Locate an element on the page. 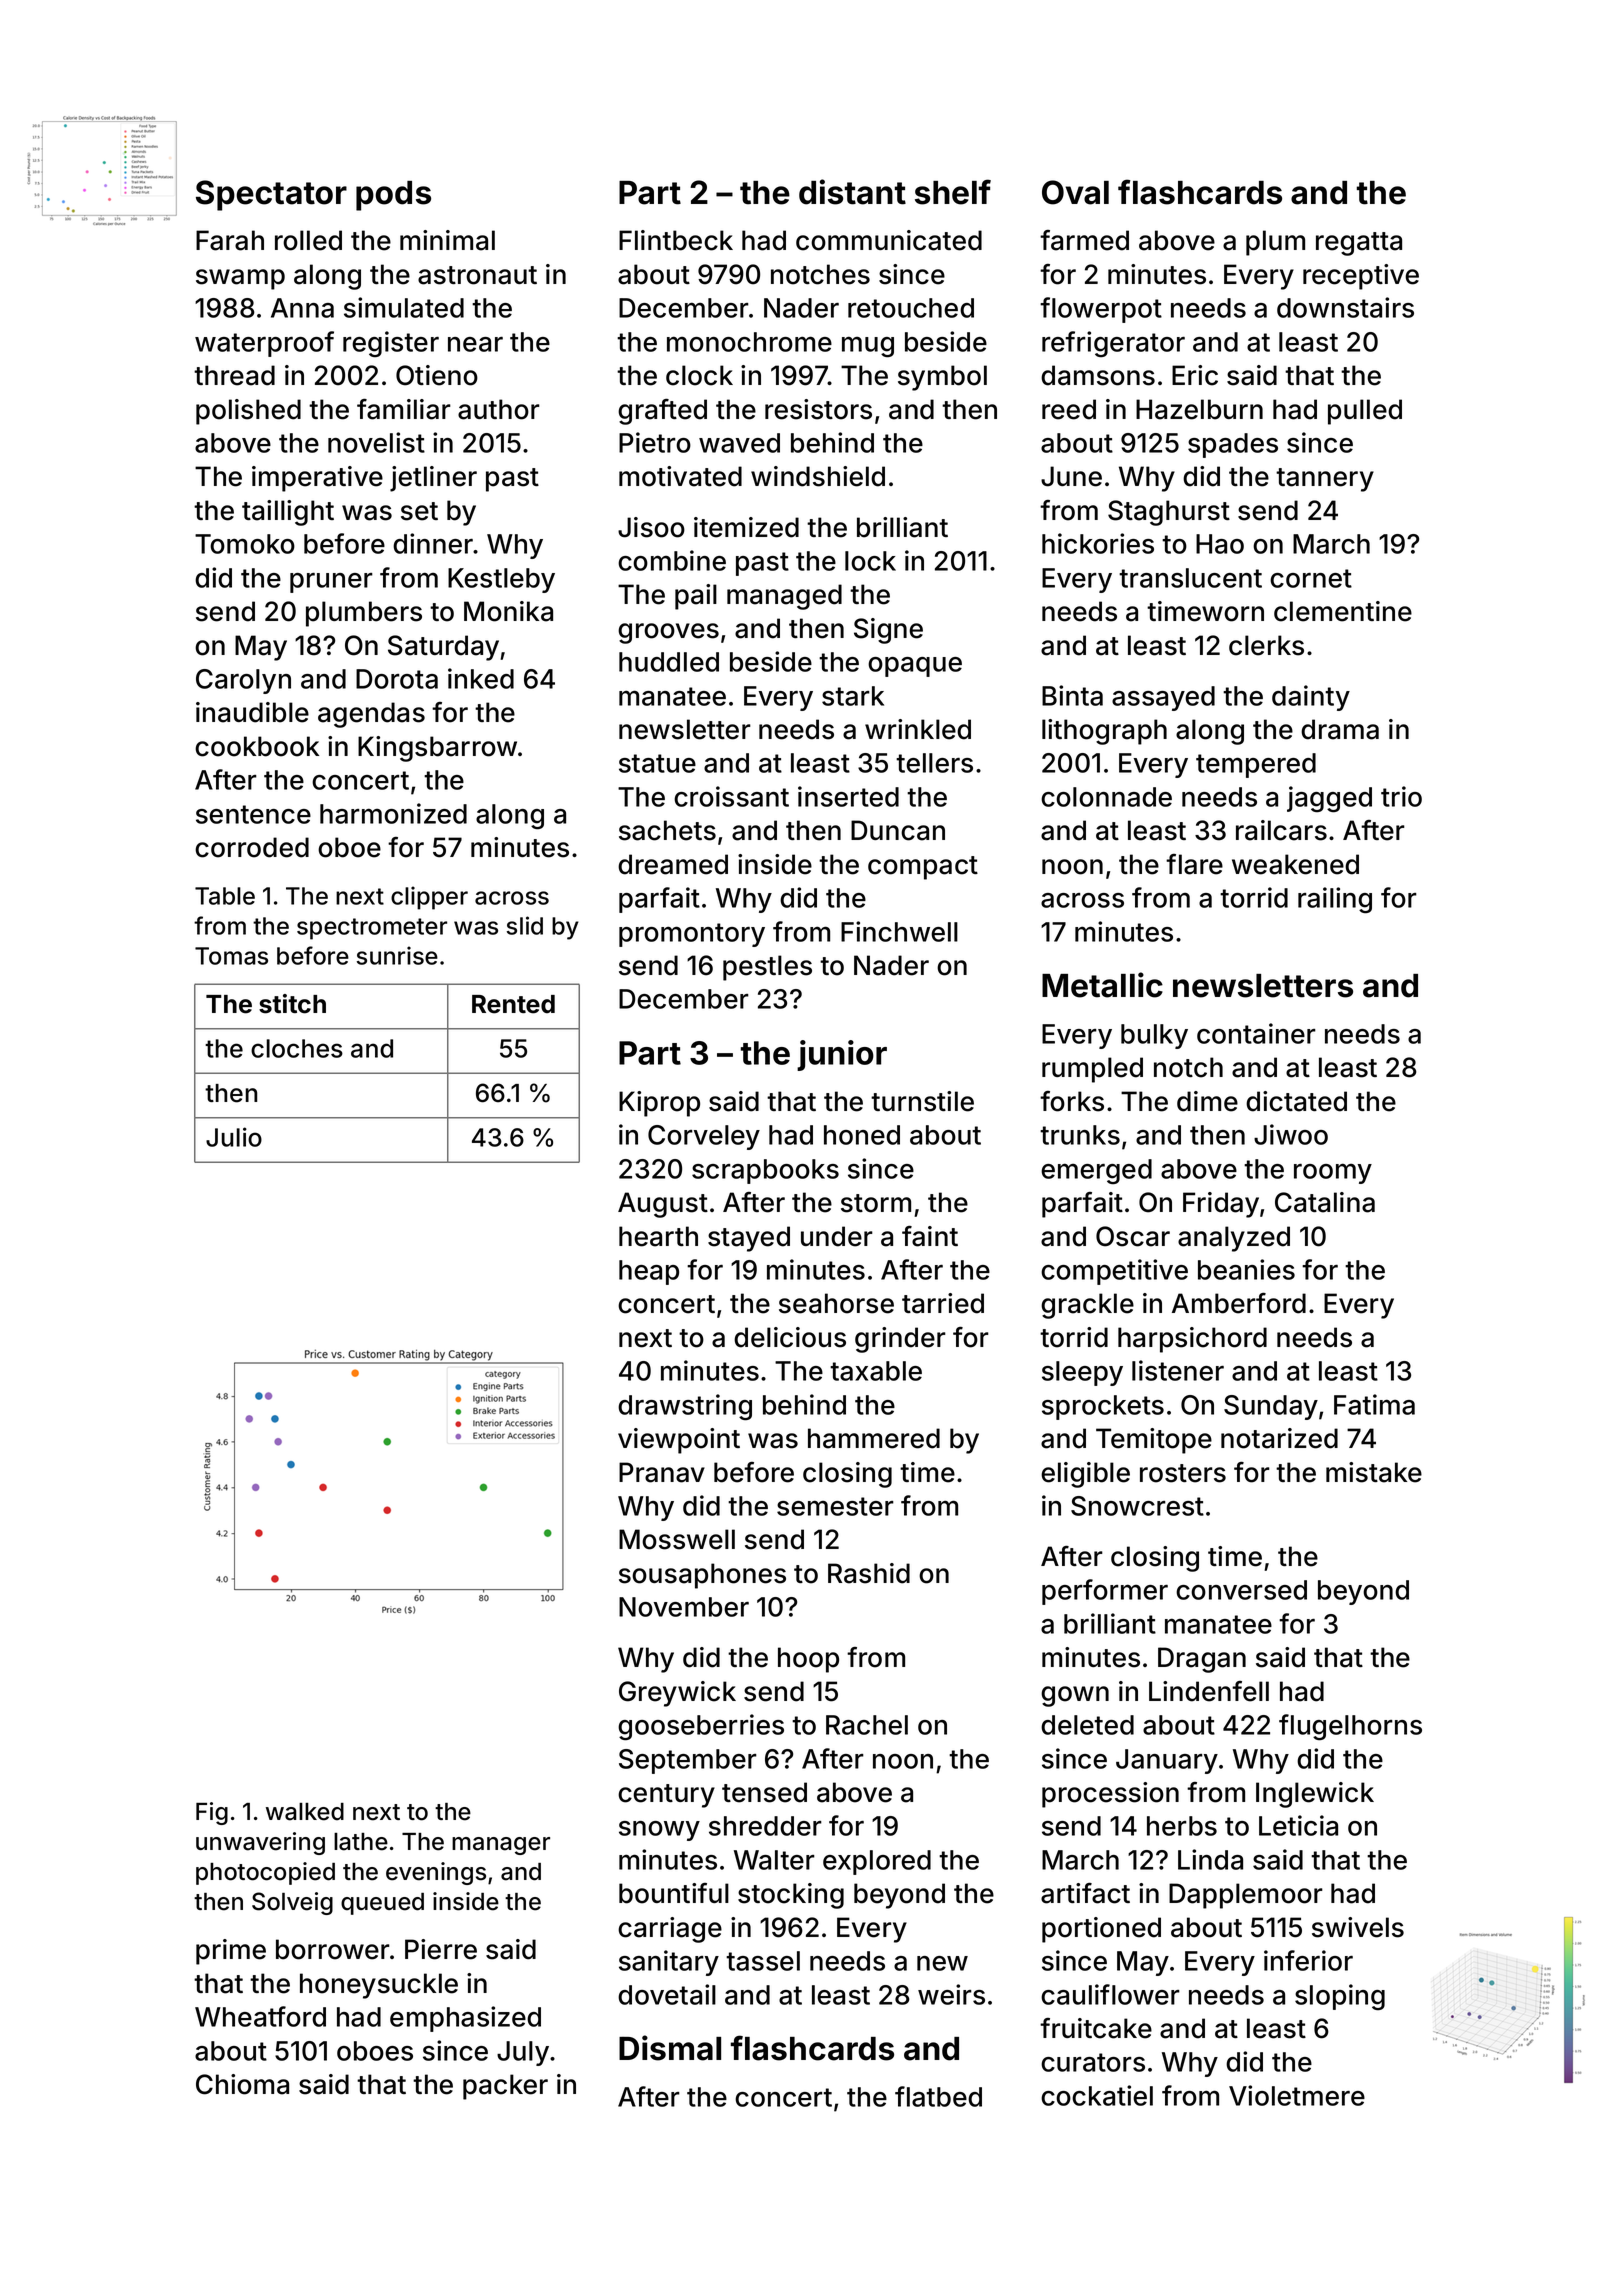 This page has height=2292, width=1620. prime is located at coordinates (231, 1952).
